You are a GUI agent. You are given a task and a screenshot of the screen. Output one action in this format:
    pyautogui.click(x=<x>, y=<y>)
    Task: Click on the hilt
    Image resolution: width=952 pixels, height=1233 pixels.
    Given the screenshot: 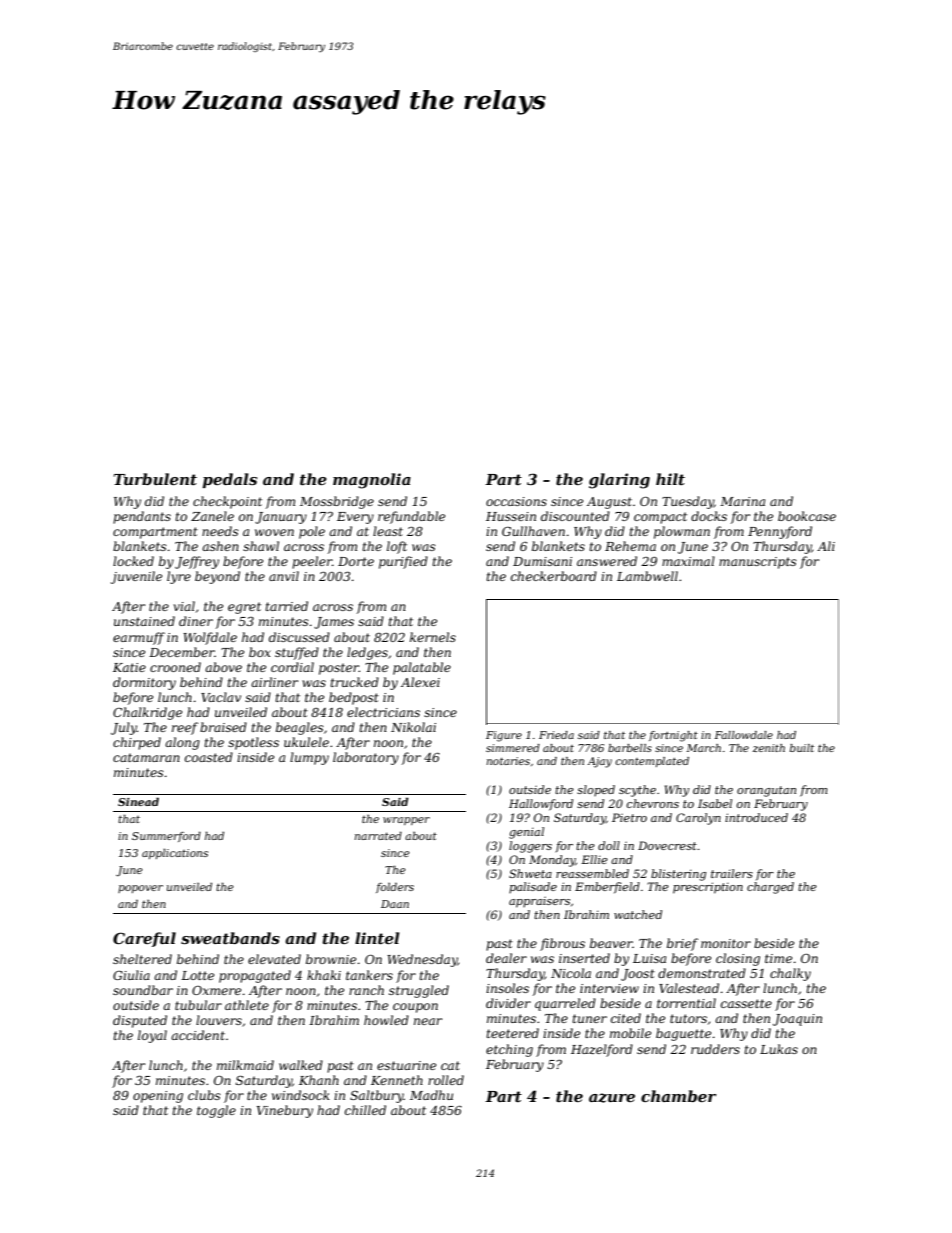 What is the action you would take?
    pyautogui.click(x=670, y=479)
